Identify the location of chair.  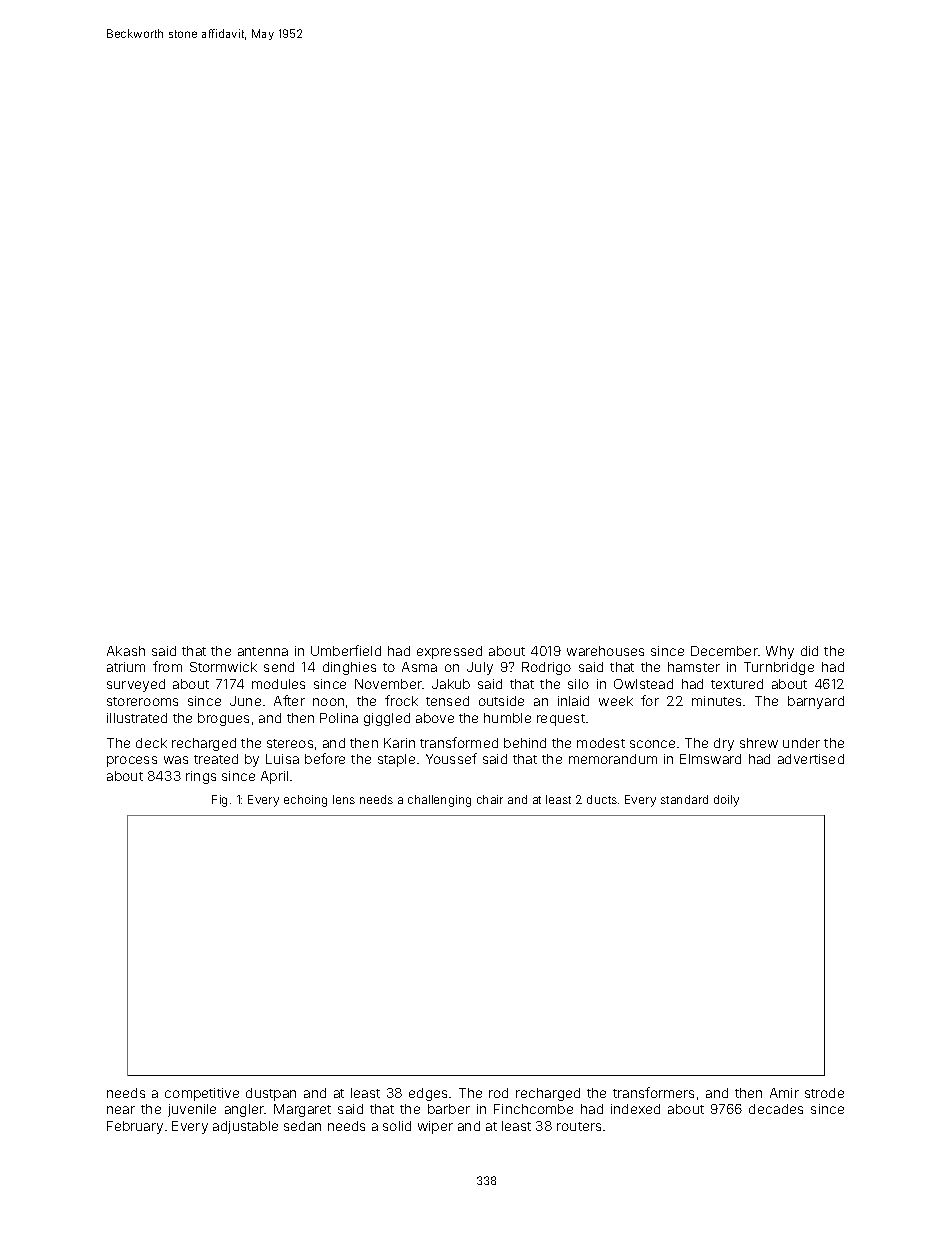
(490, 799).
